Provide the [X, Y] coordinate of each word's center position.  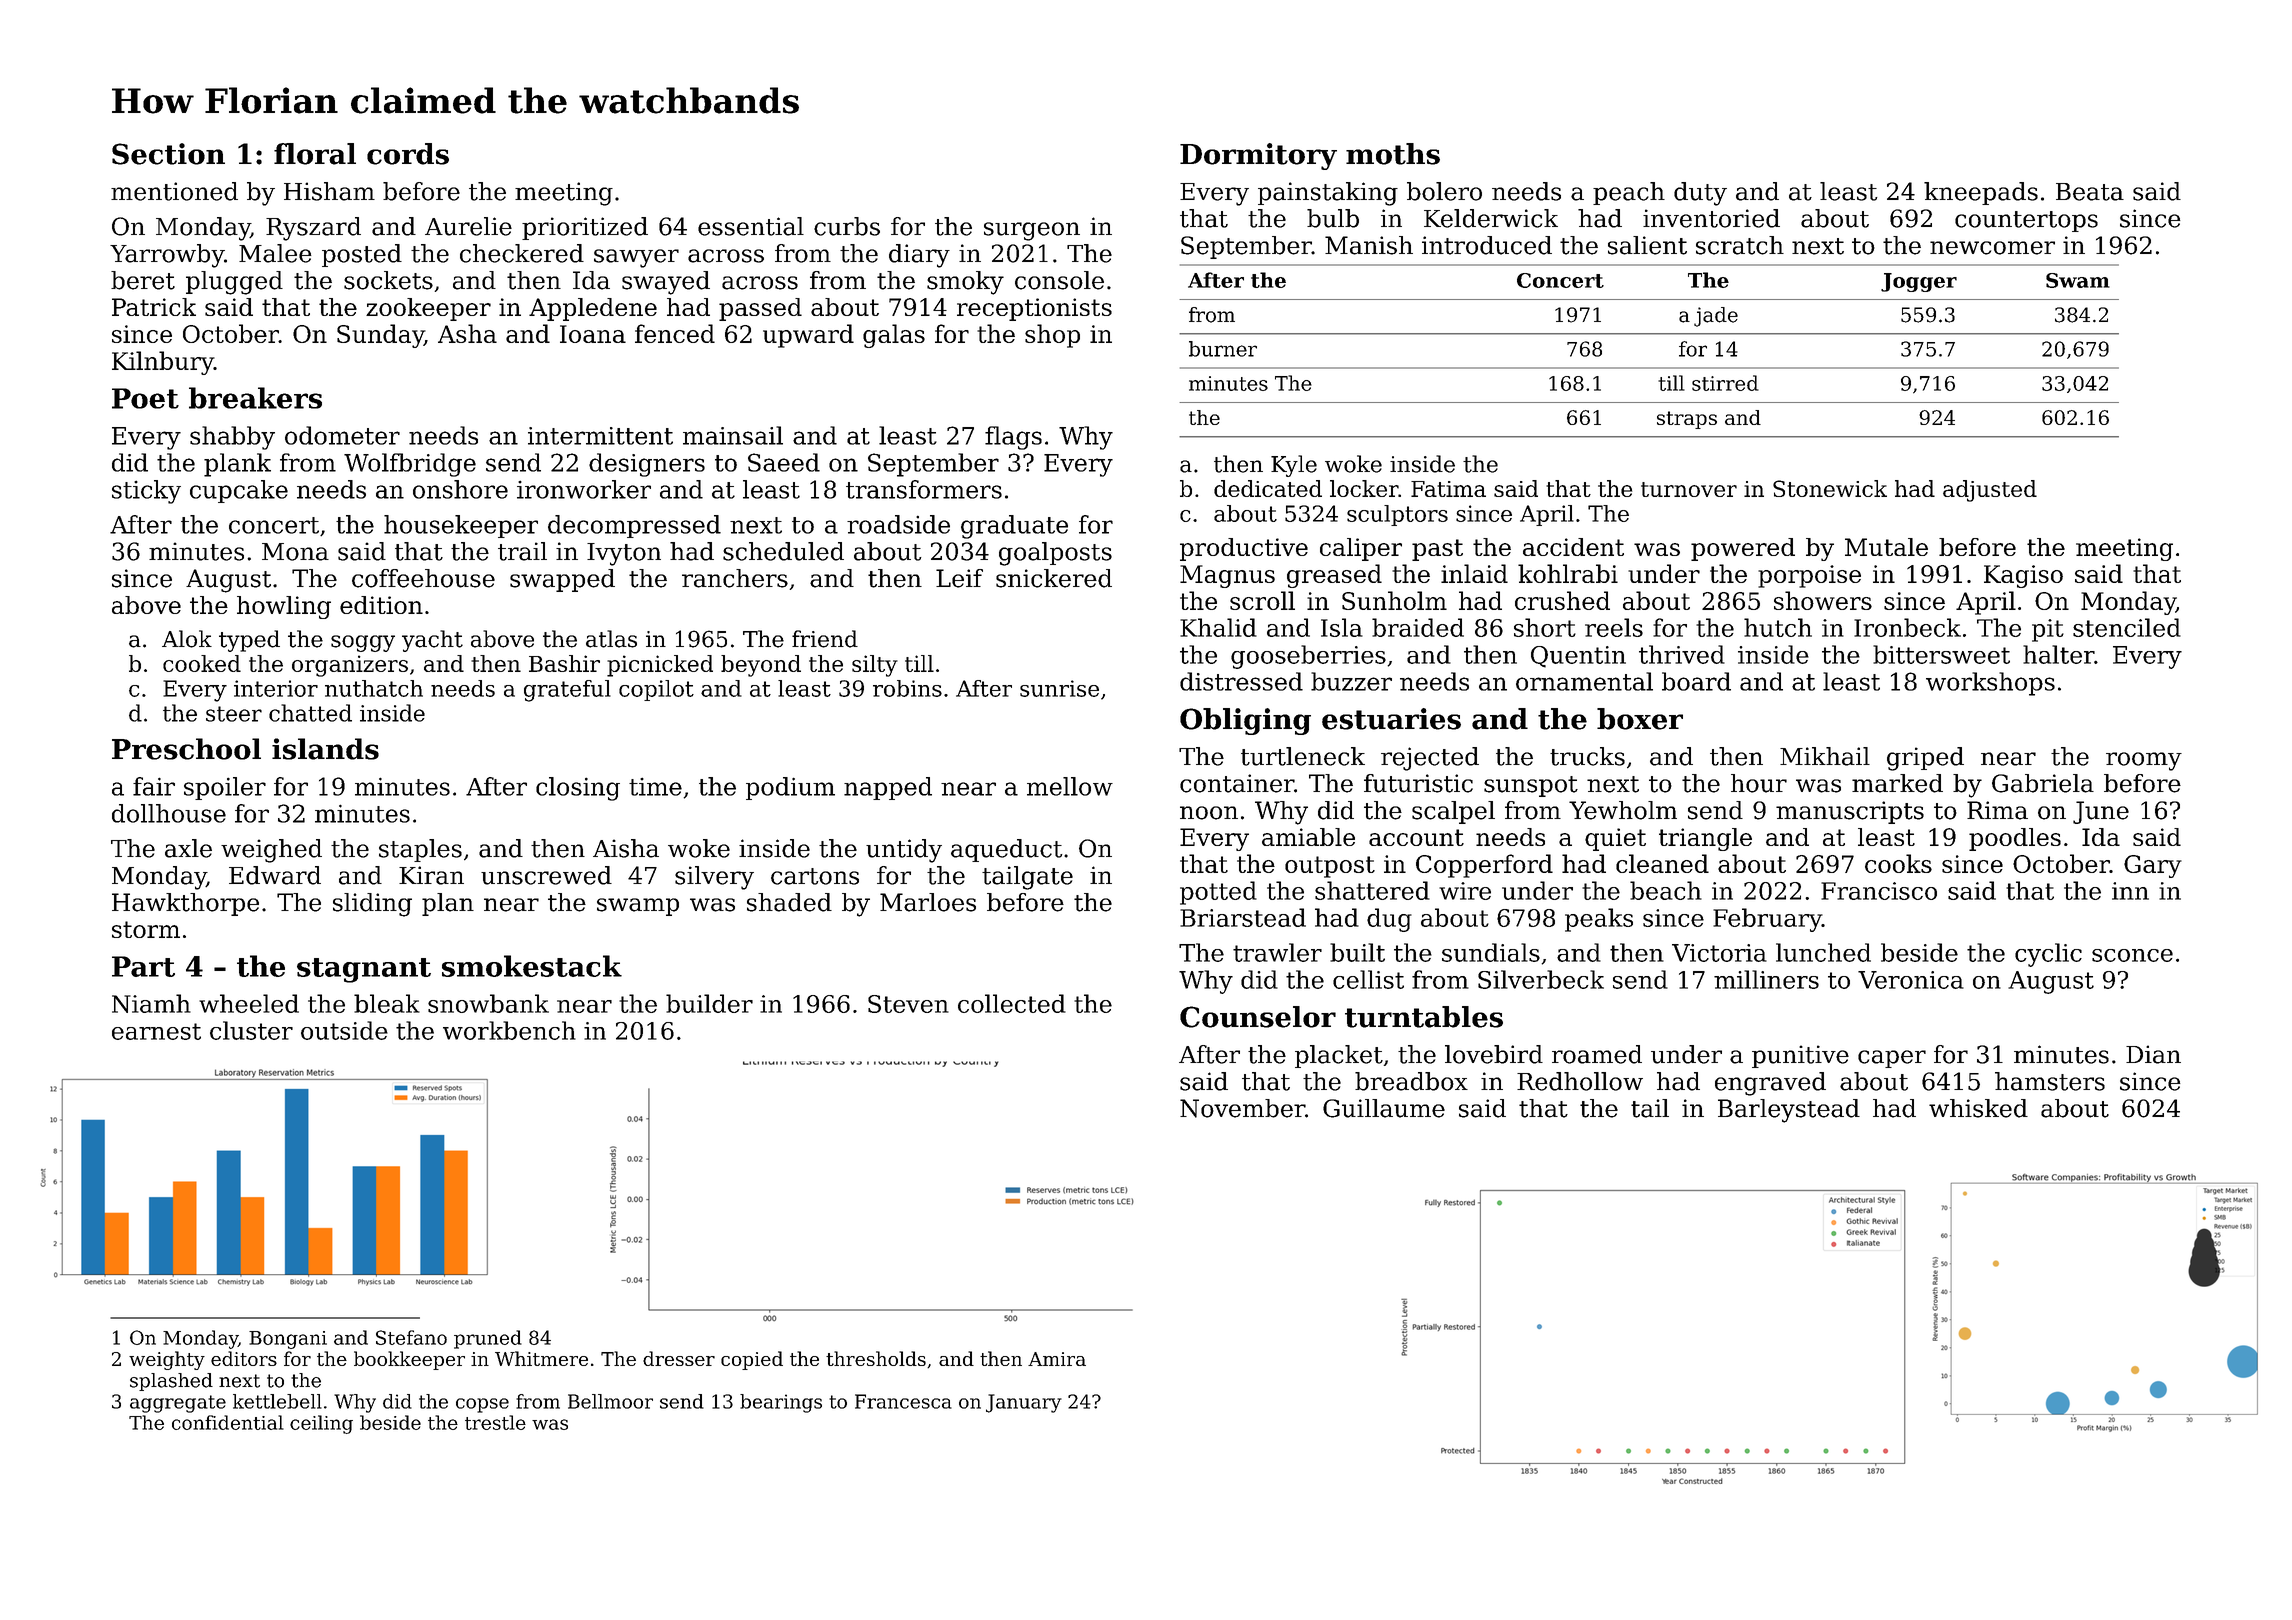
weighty [167, 1360]
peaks [1599, 920]
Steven [908, 1004]
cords [408, 154]
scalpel [1453, 812]
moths [1393, 154]
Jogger [1919, 282]
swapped [562, 580]
